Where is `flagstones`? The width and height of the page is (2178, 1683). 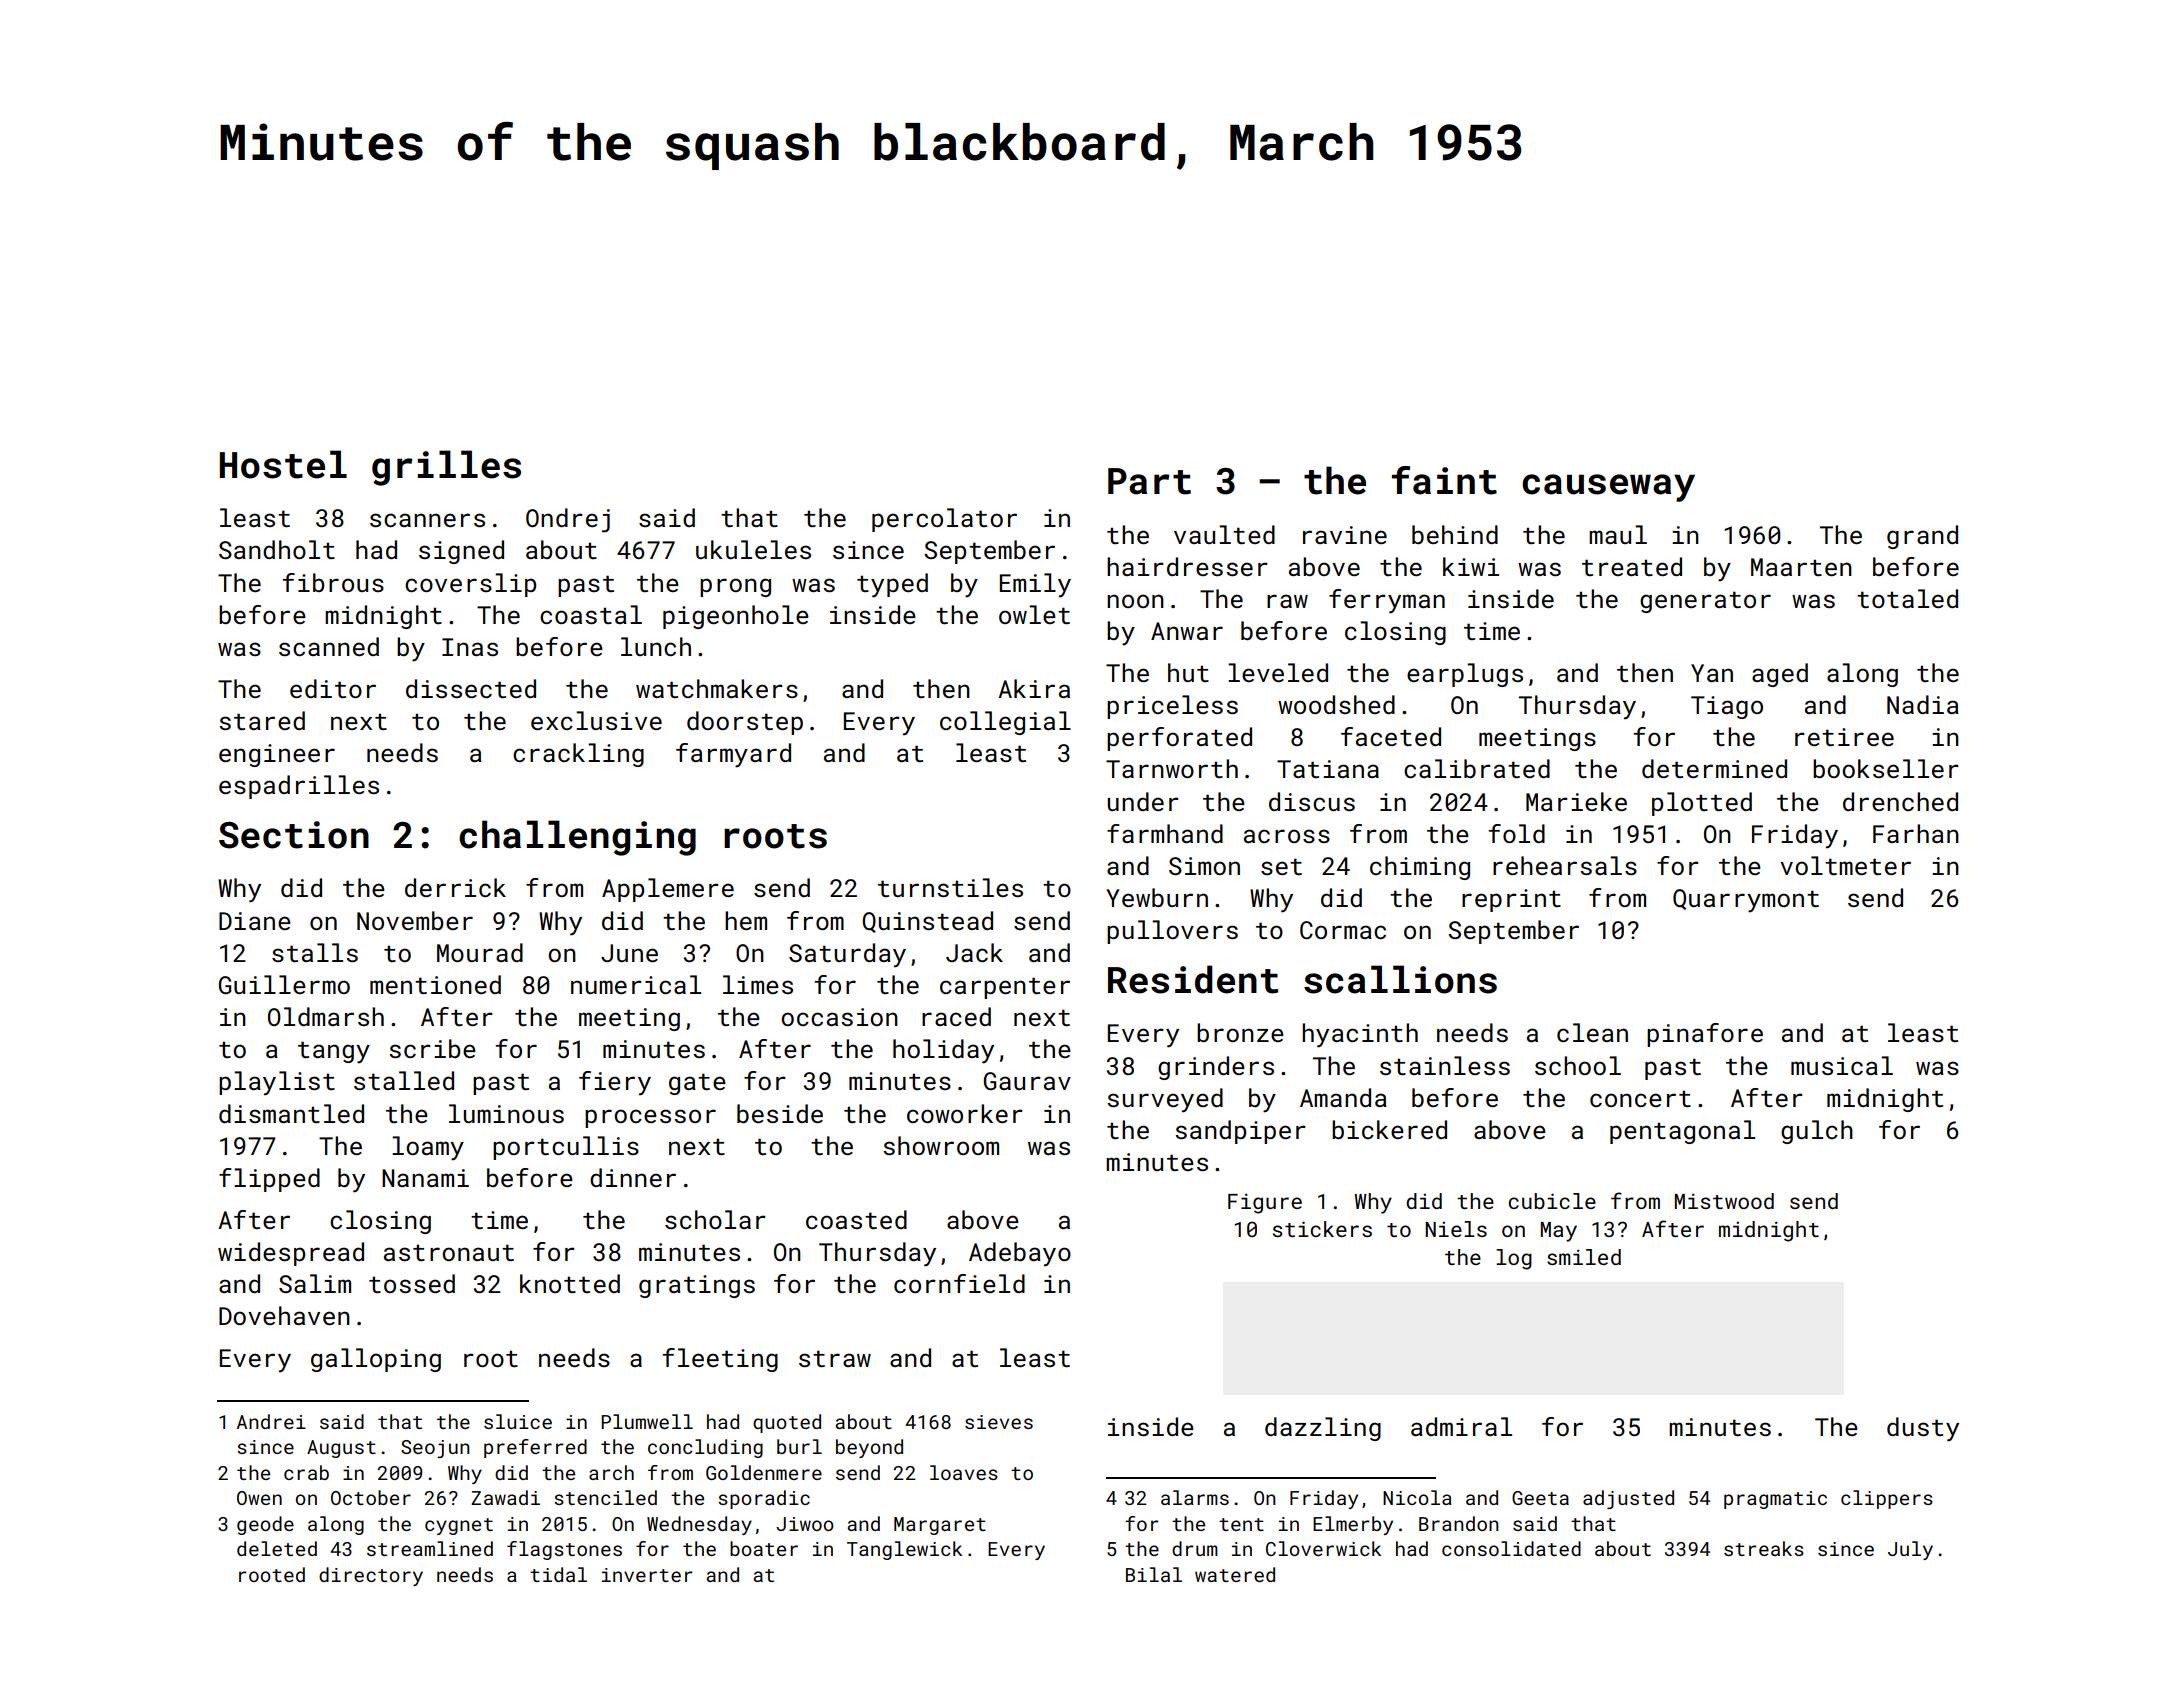 flagstones is located at coordinates (564, 1550).
